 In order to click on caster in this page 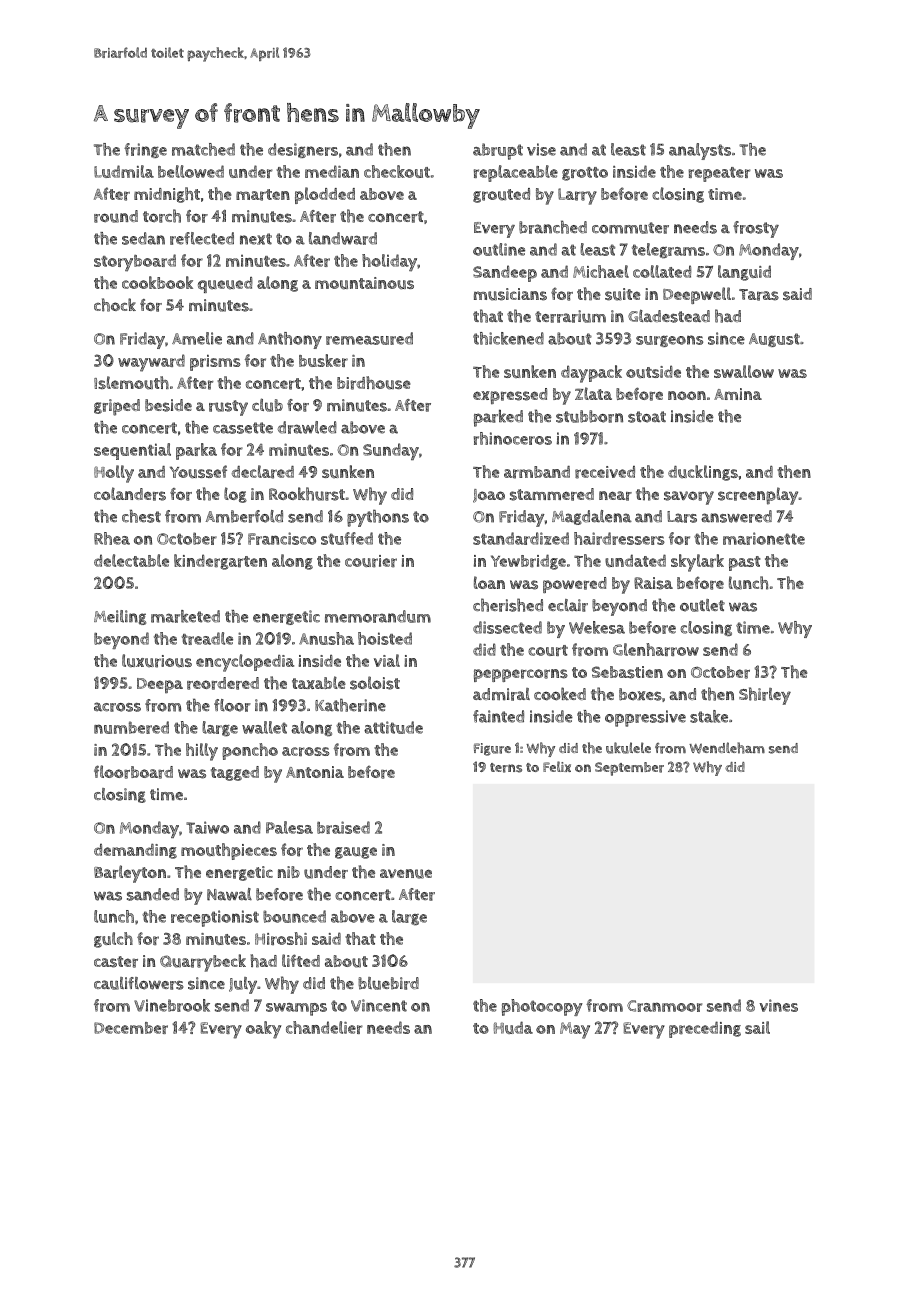, I will do `click(116, 962)`.
